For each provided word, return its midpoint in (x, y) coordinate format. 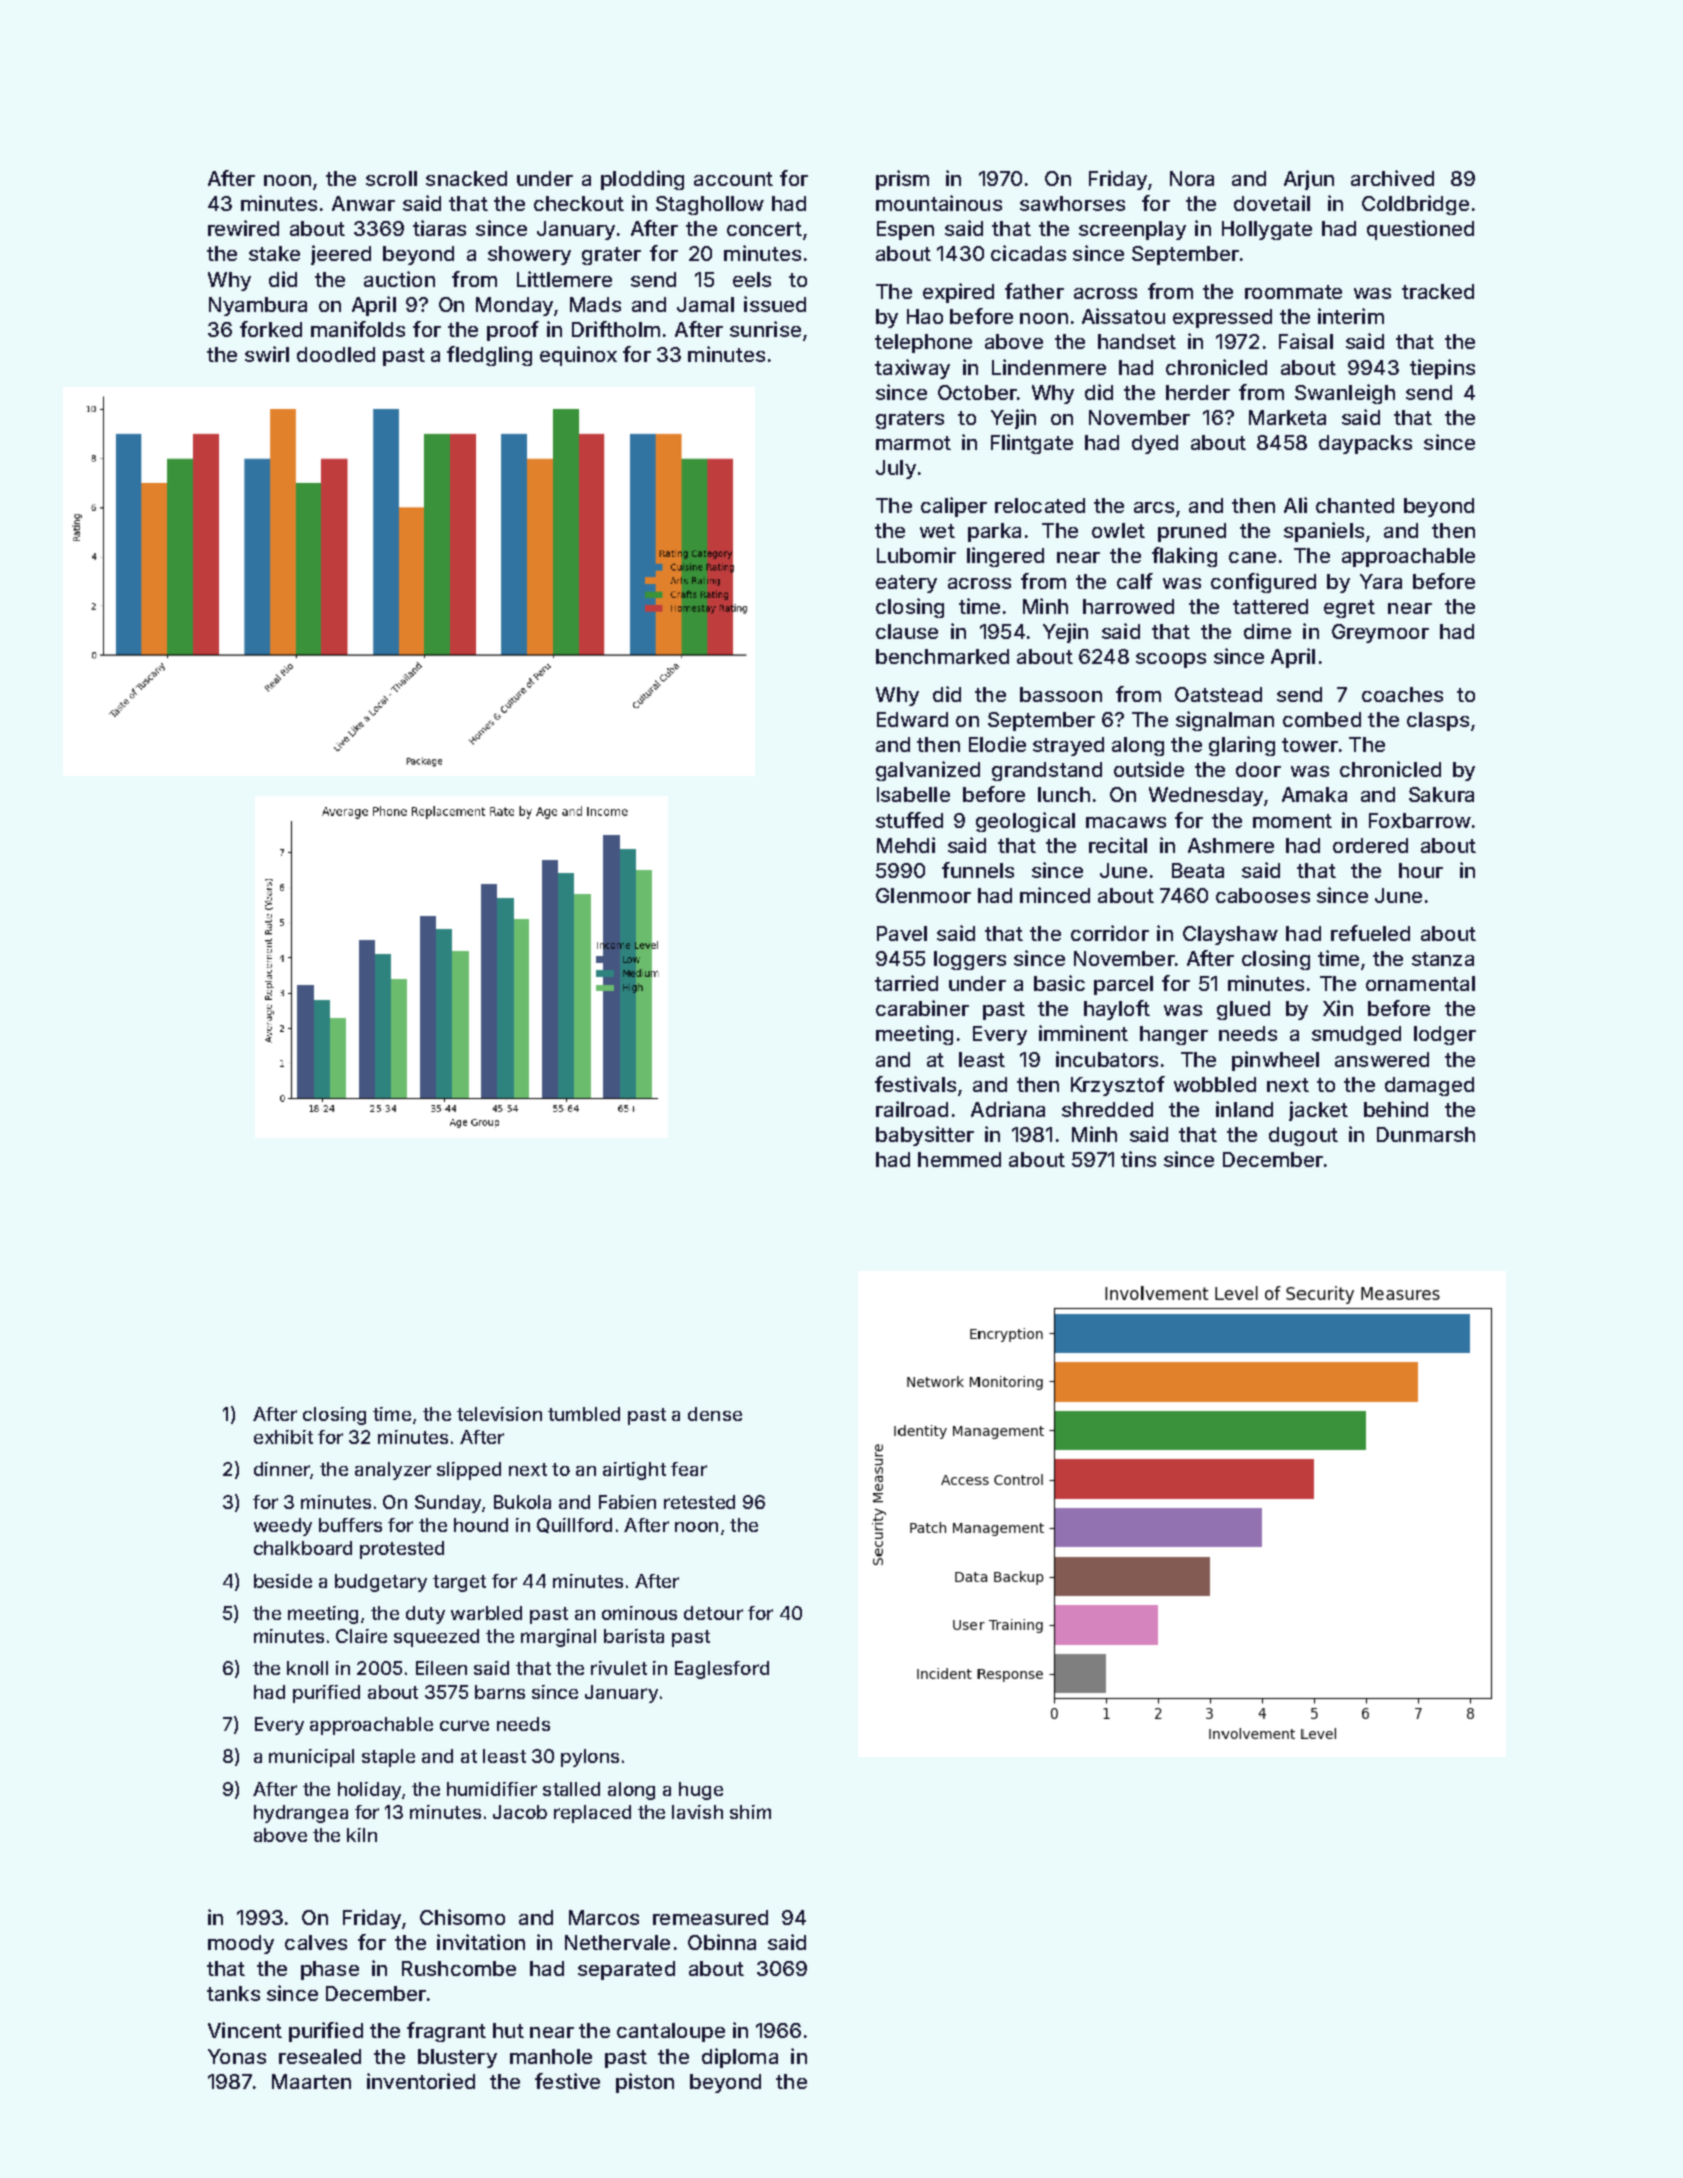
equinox (578, 356)
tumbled (584, 1414)
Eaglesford (722, 1670)
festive (567, 2081)
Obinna (722, 1942)
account (733, 179)
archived (1392, 178)
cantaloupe (671, 2032)
